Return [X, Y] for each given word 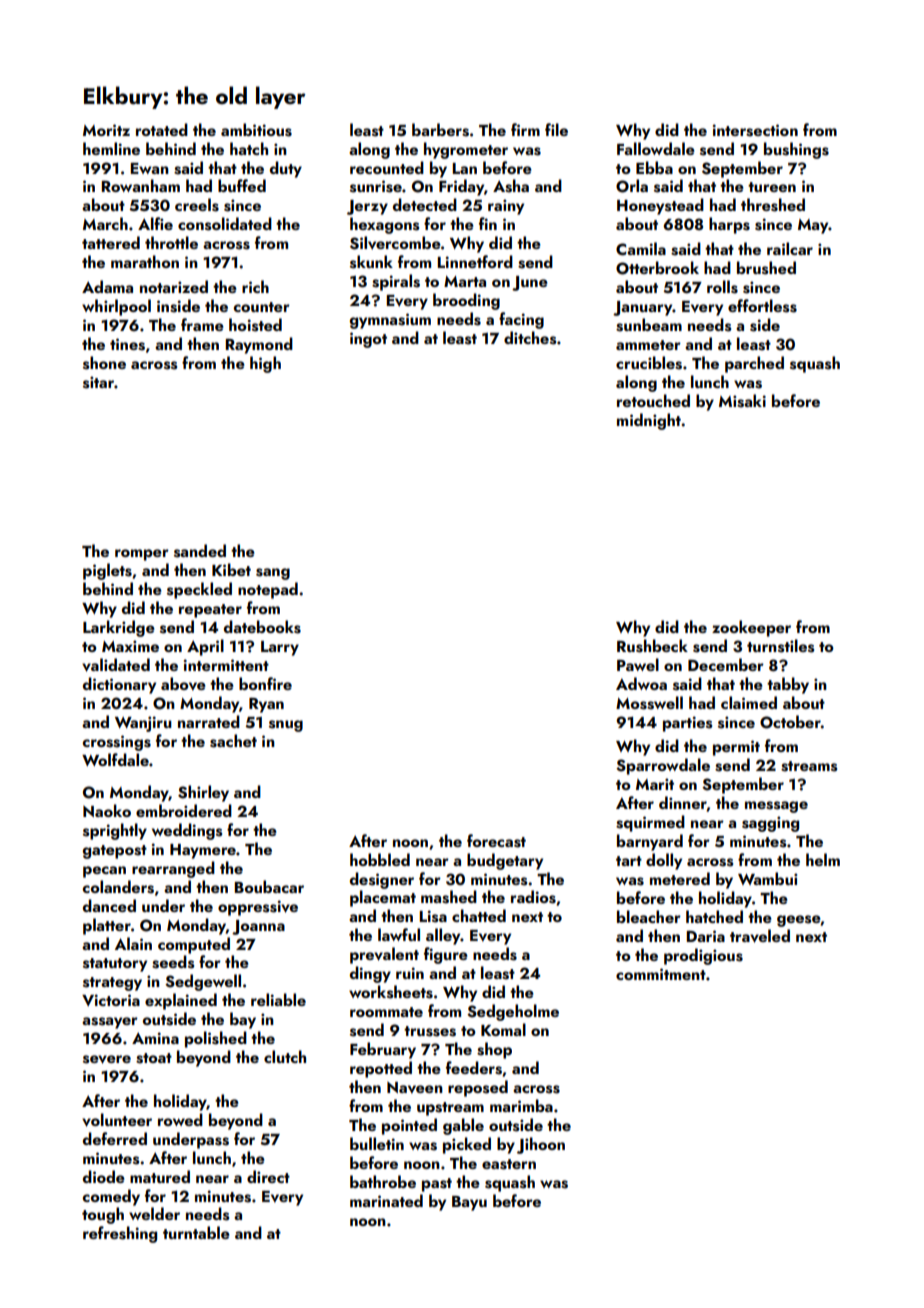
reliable [278, 999]
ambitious [256, 130]
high [265, 364]
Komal [503, 1029]
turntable [196, 1232]
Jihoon [541, 1145]
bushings [796, 150]
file [556, 129]
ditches [530, 338]
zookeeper [751, 628]
